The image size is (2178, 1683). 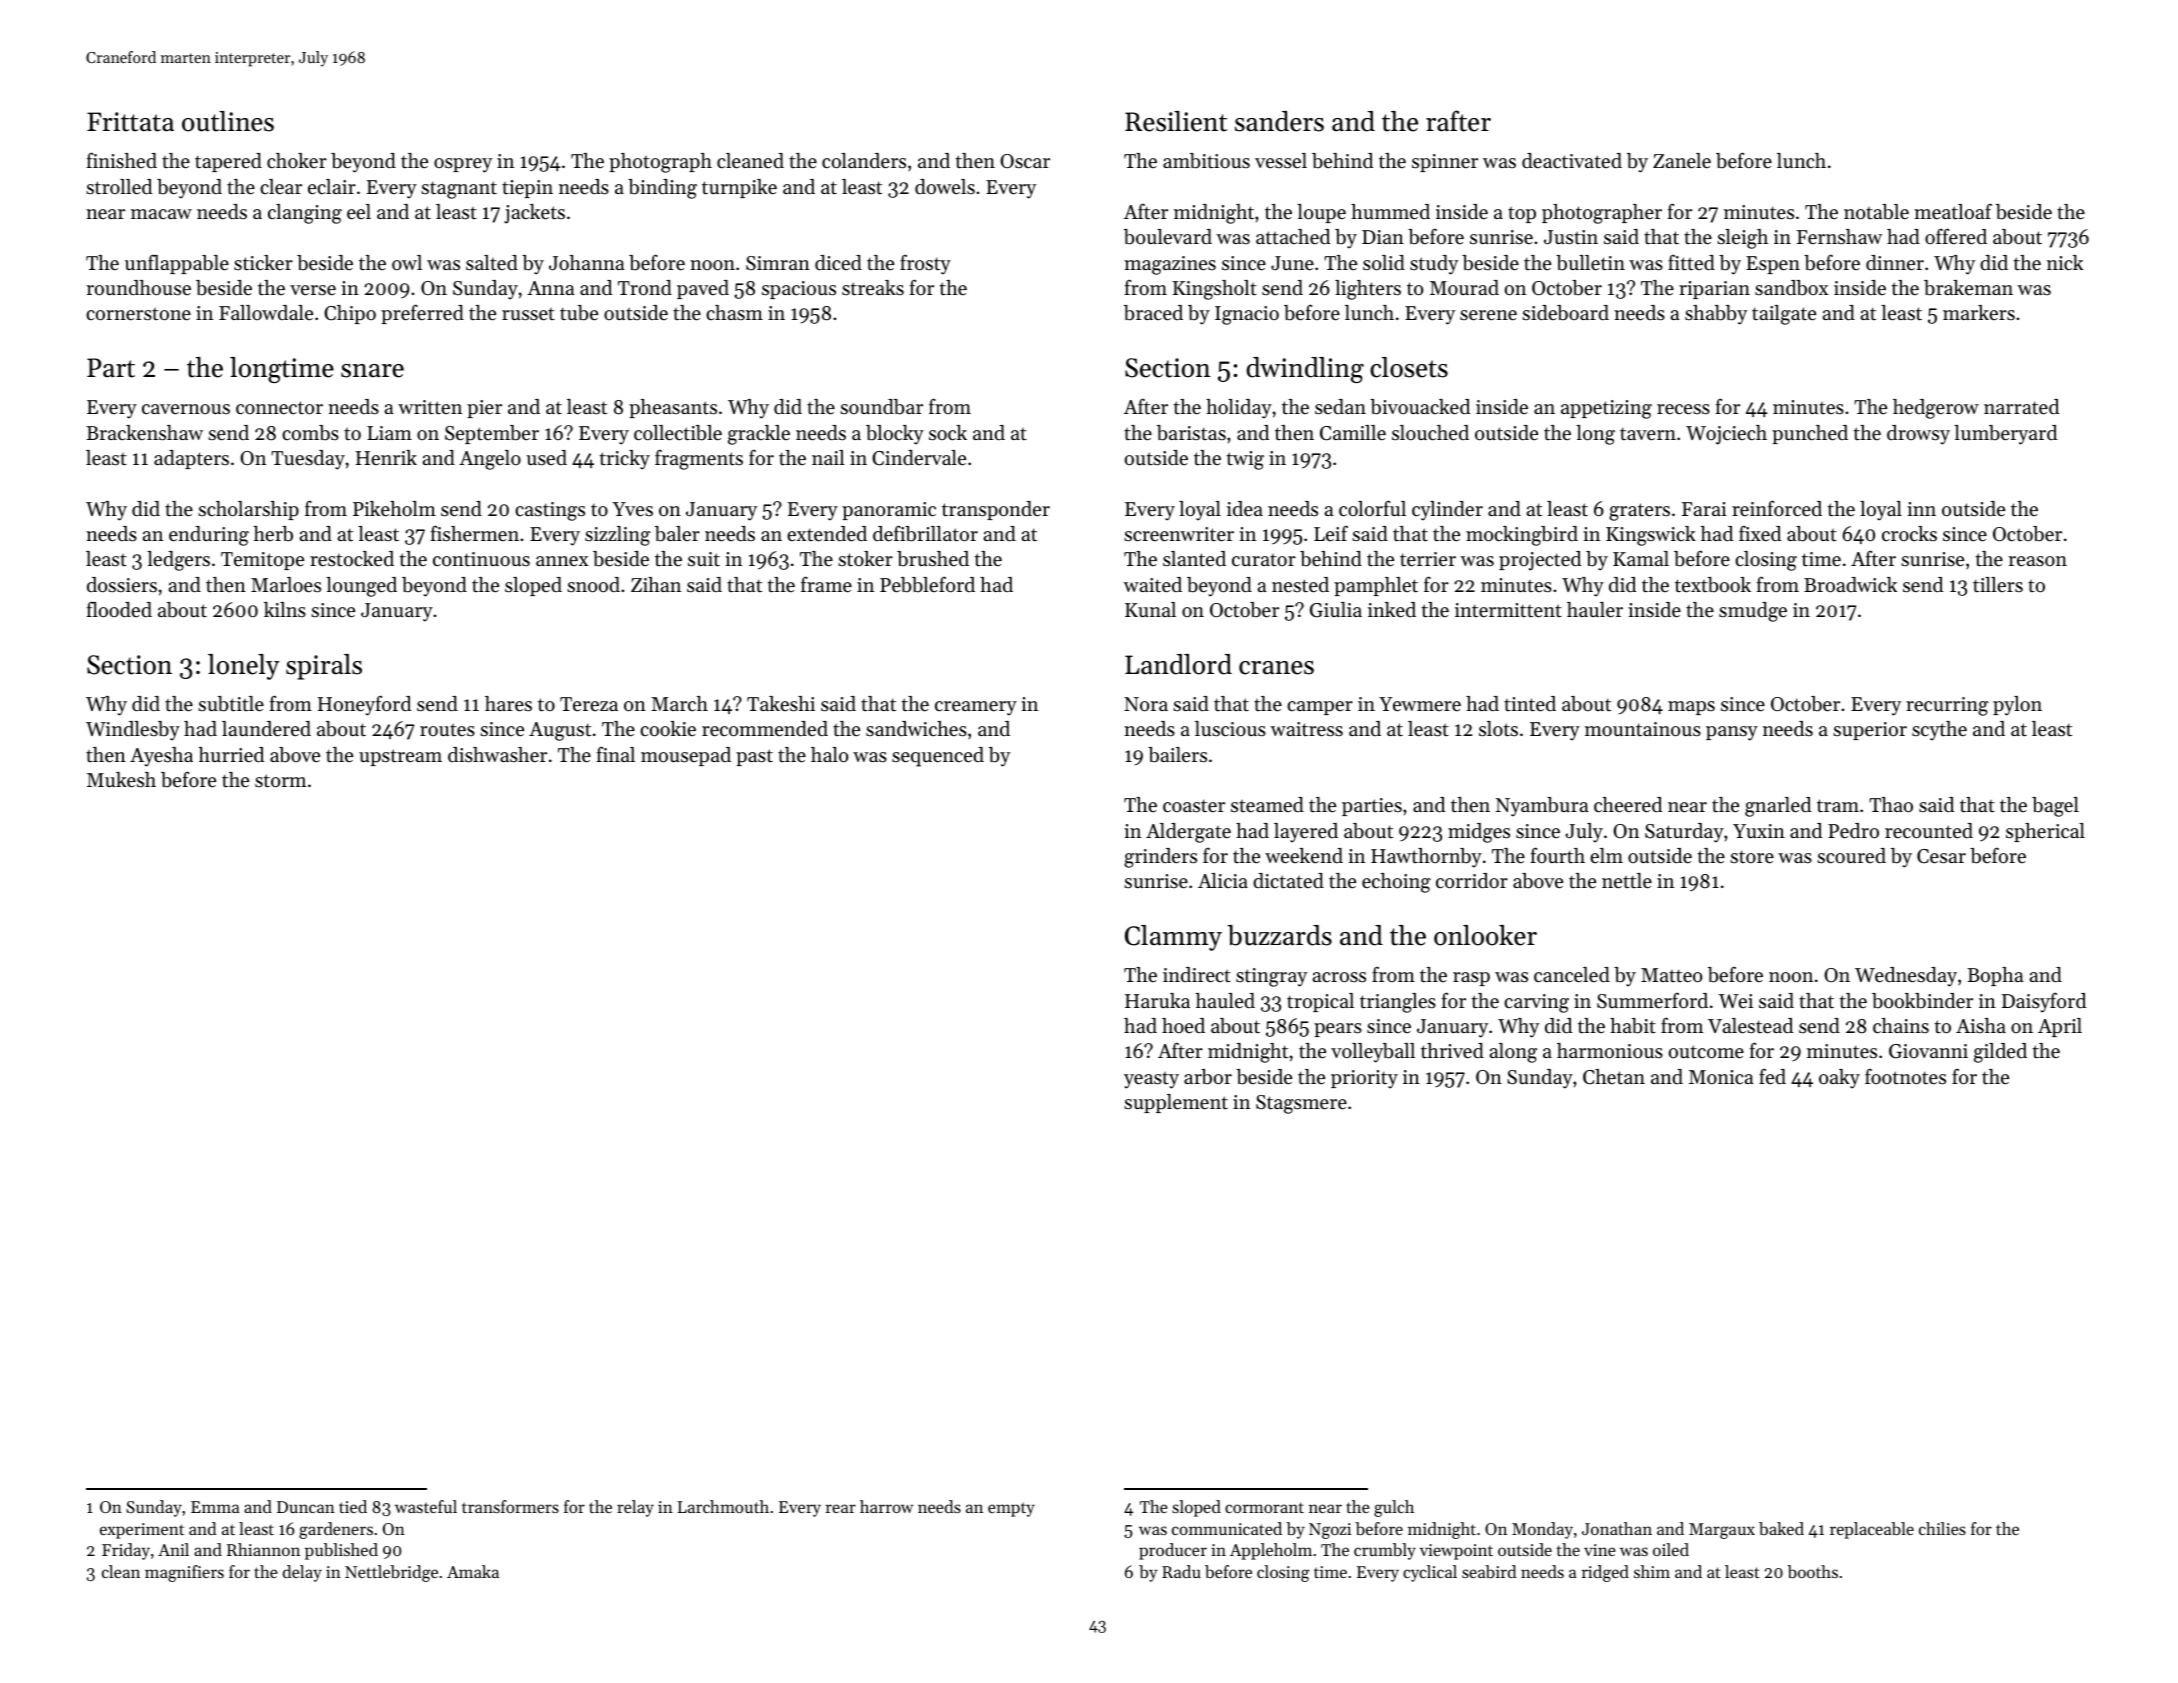 What do you see at coordinates (686, 756) in the screenshot?
I see `mousepad` at bounding box center [686, 756].
